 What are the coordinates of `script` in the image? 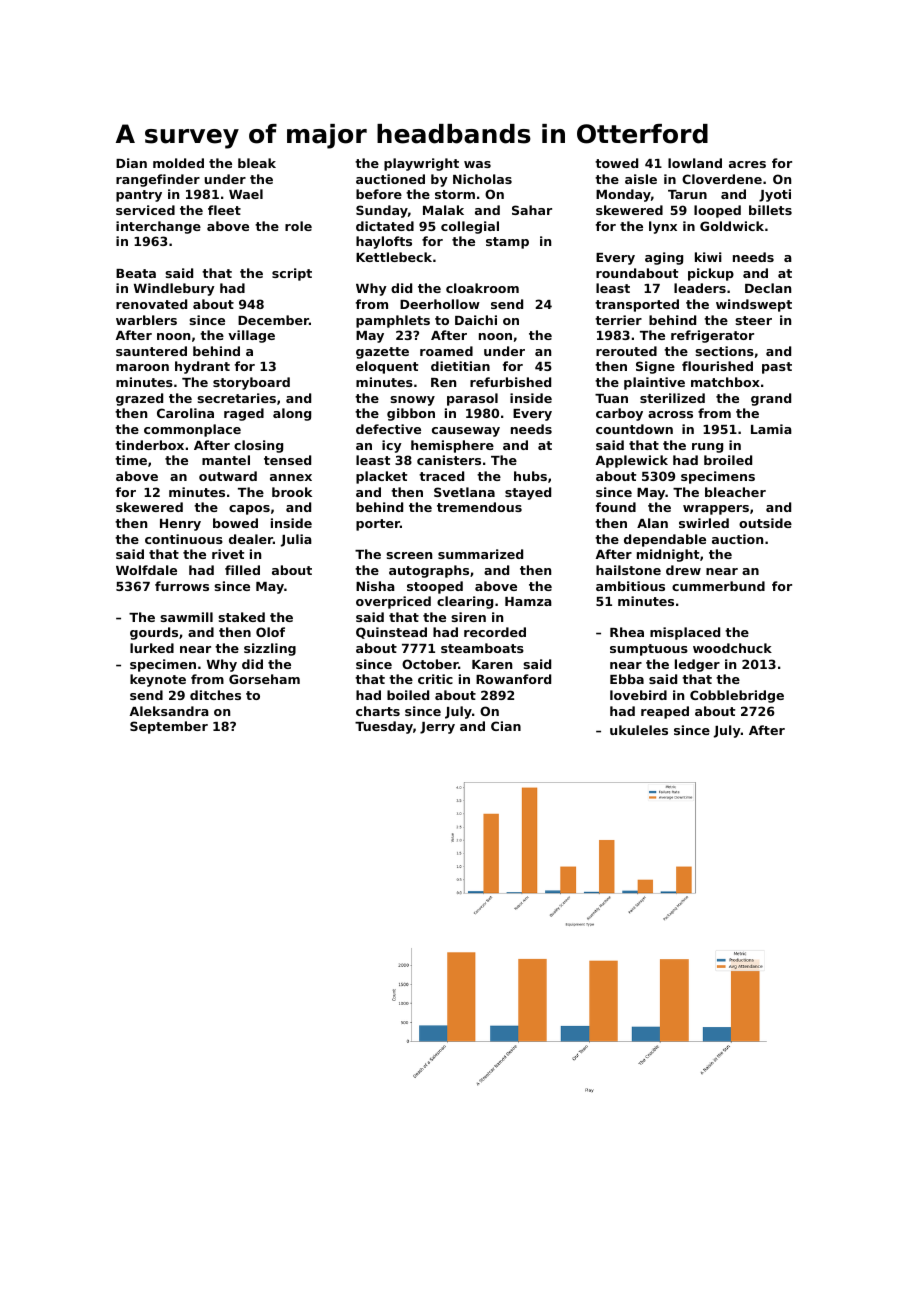 It's located at (292, 274).
